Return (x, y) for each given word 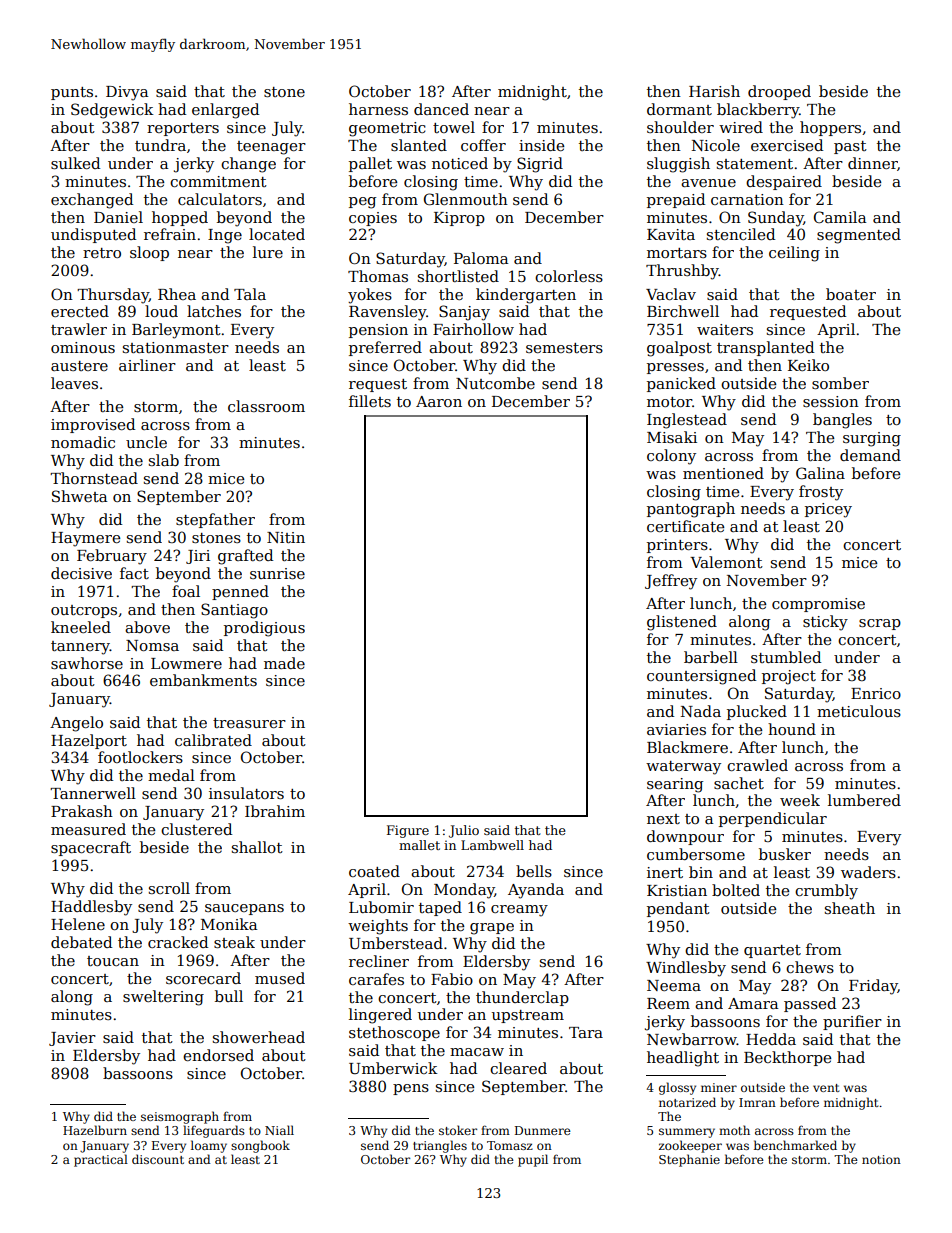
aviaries (676, 729)
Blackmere (687, 747)
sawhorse (87, 663)
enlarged (225, 111)
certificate (685, 526)
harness (378, 109)
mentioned (723, 473)
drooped (779, 92)
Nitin (286, 537)
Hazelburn (95, 1130)
